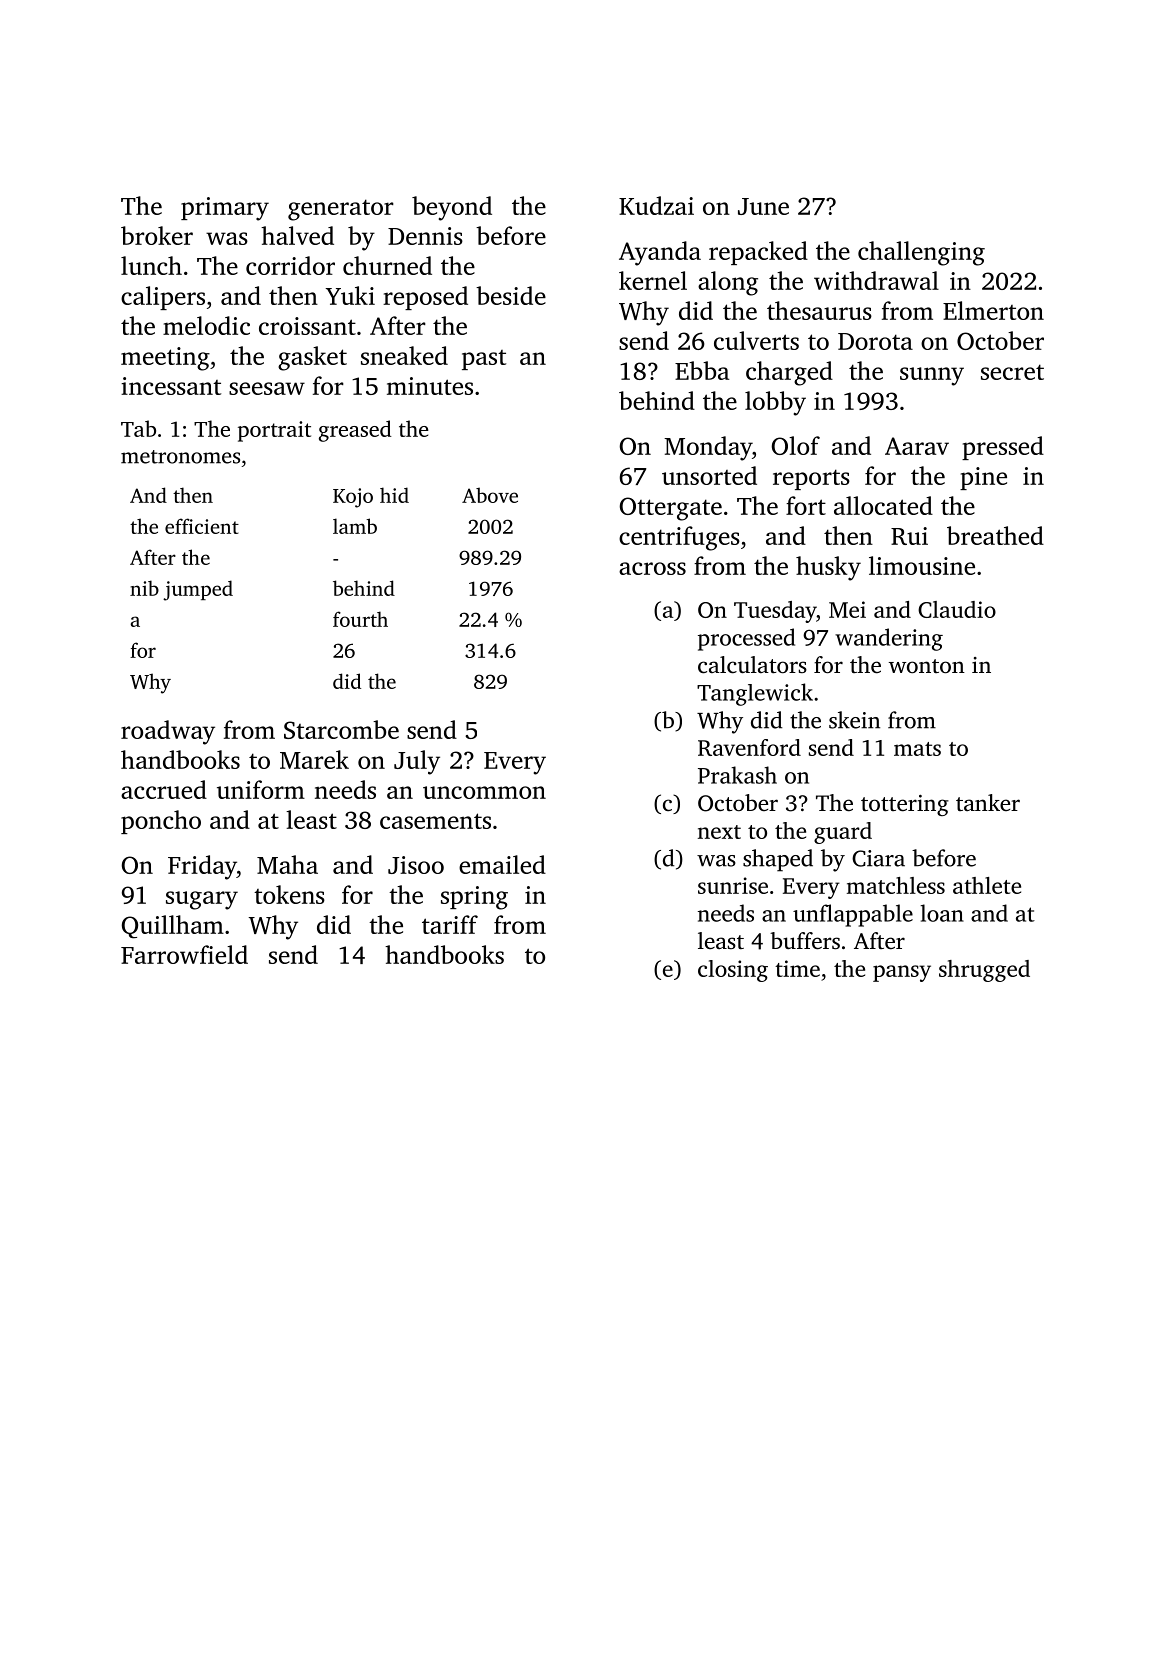  What do you see at coordinates (450, 924) in the screenshot?
I see `tariff` at bounding box center [450, 924].
